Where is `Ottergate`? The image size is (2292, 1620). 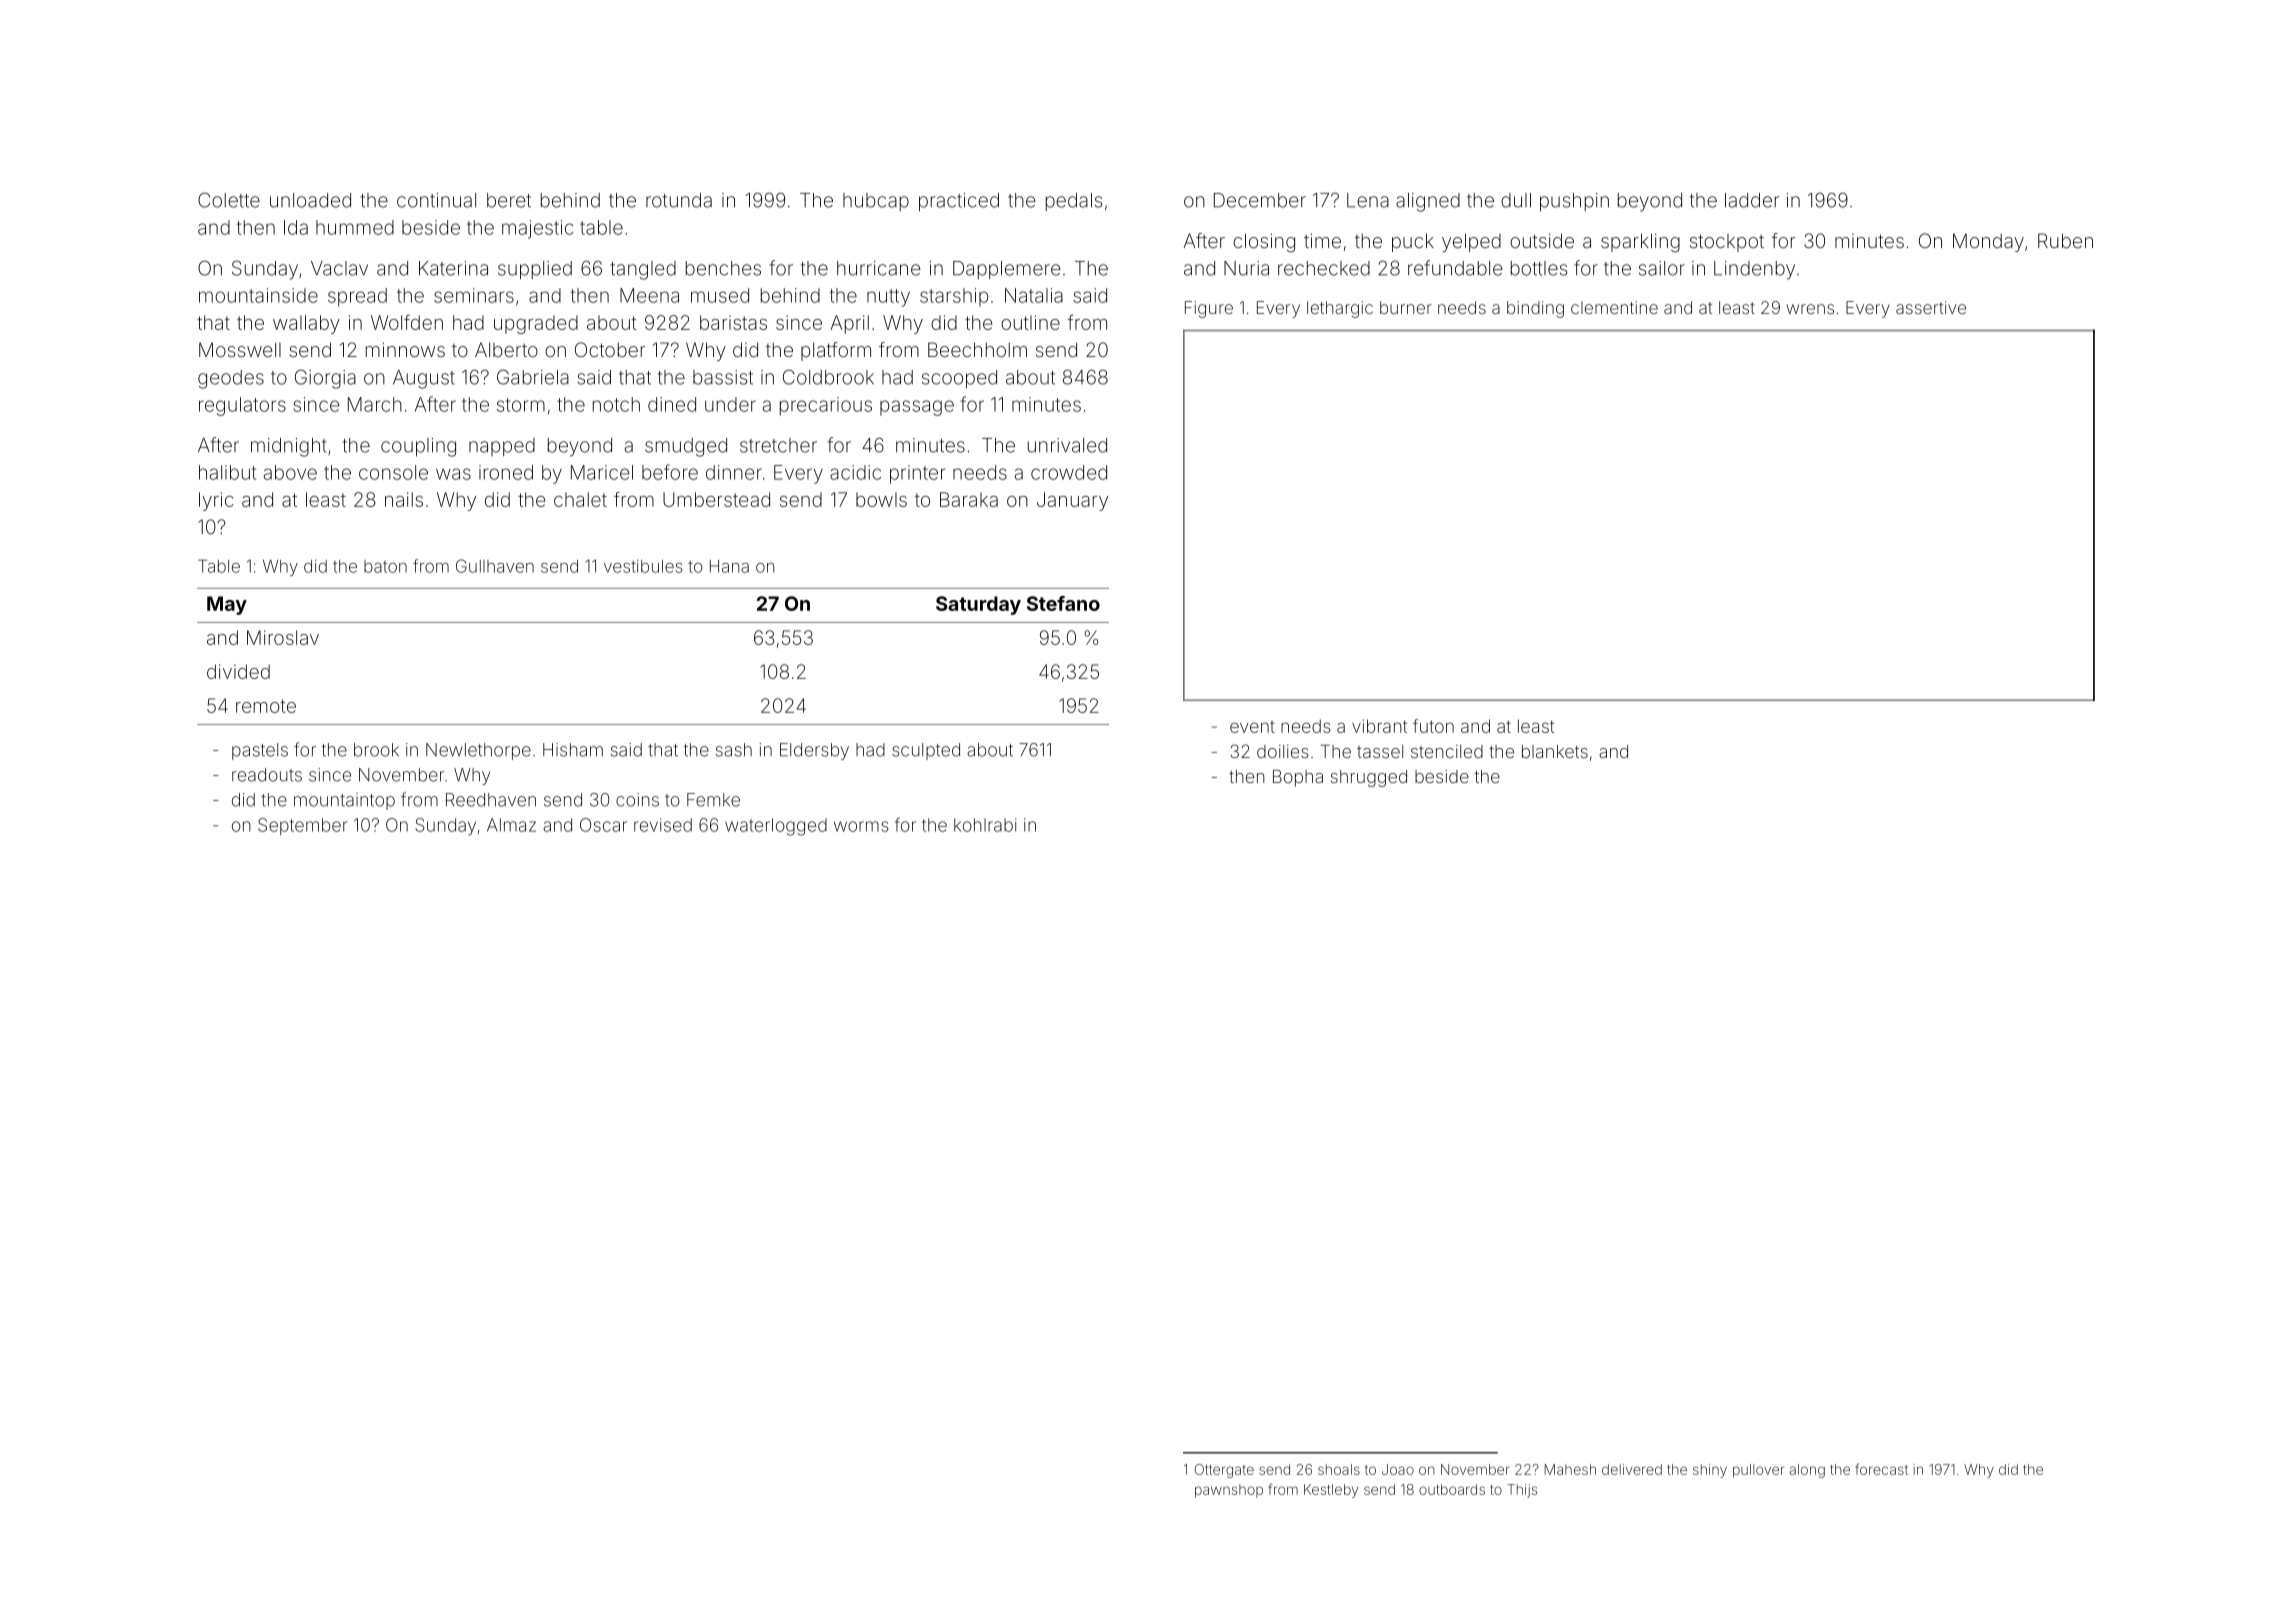
Ottergate is located at coordinates (1224, 1471).
